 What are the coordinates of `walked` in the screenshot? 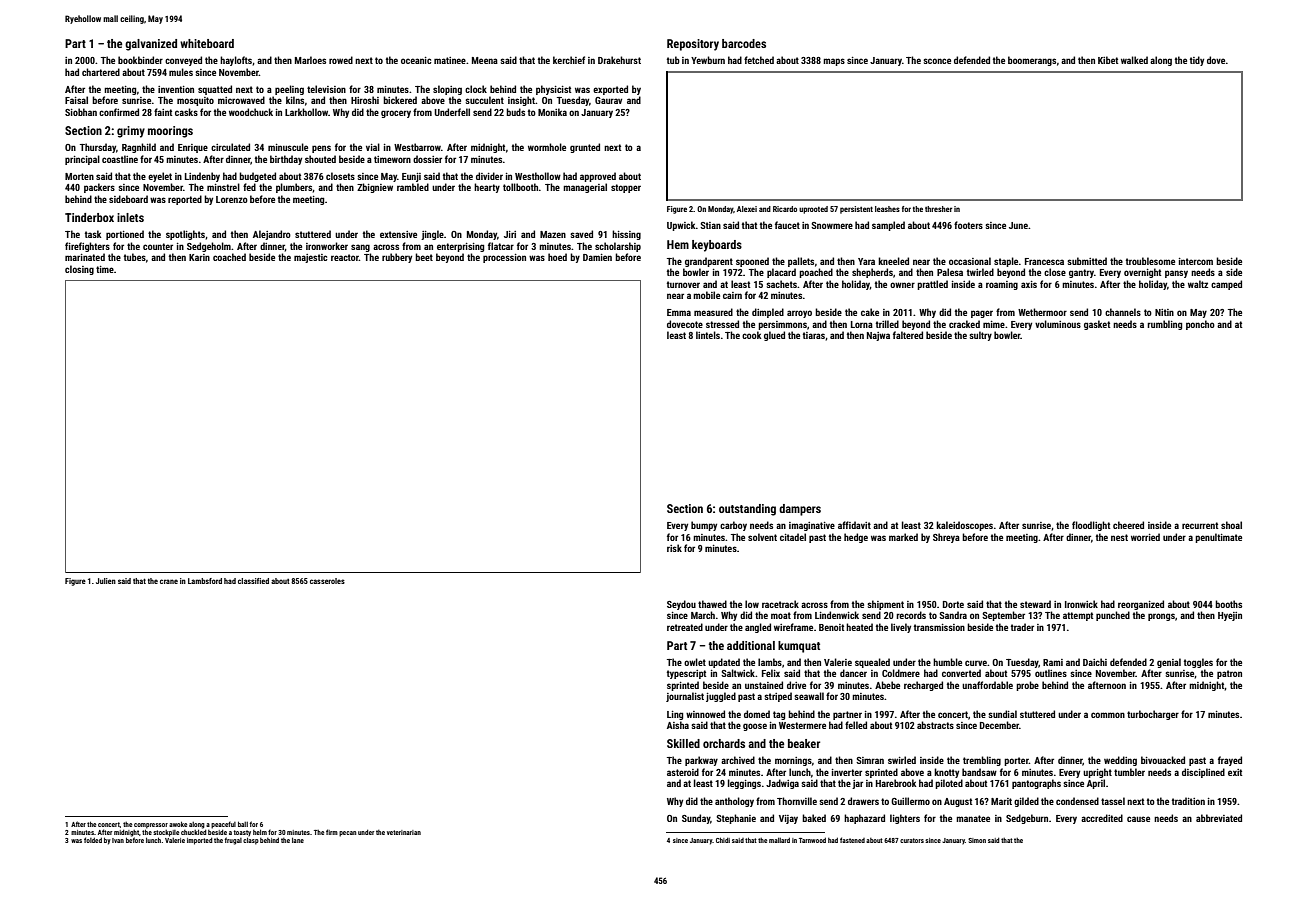 It's located at (1134, 60).
